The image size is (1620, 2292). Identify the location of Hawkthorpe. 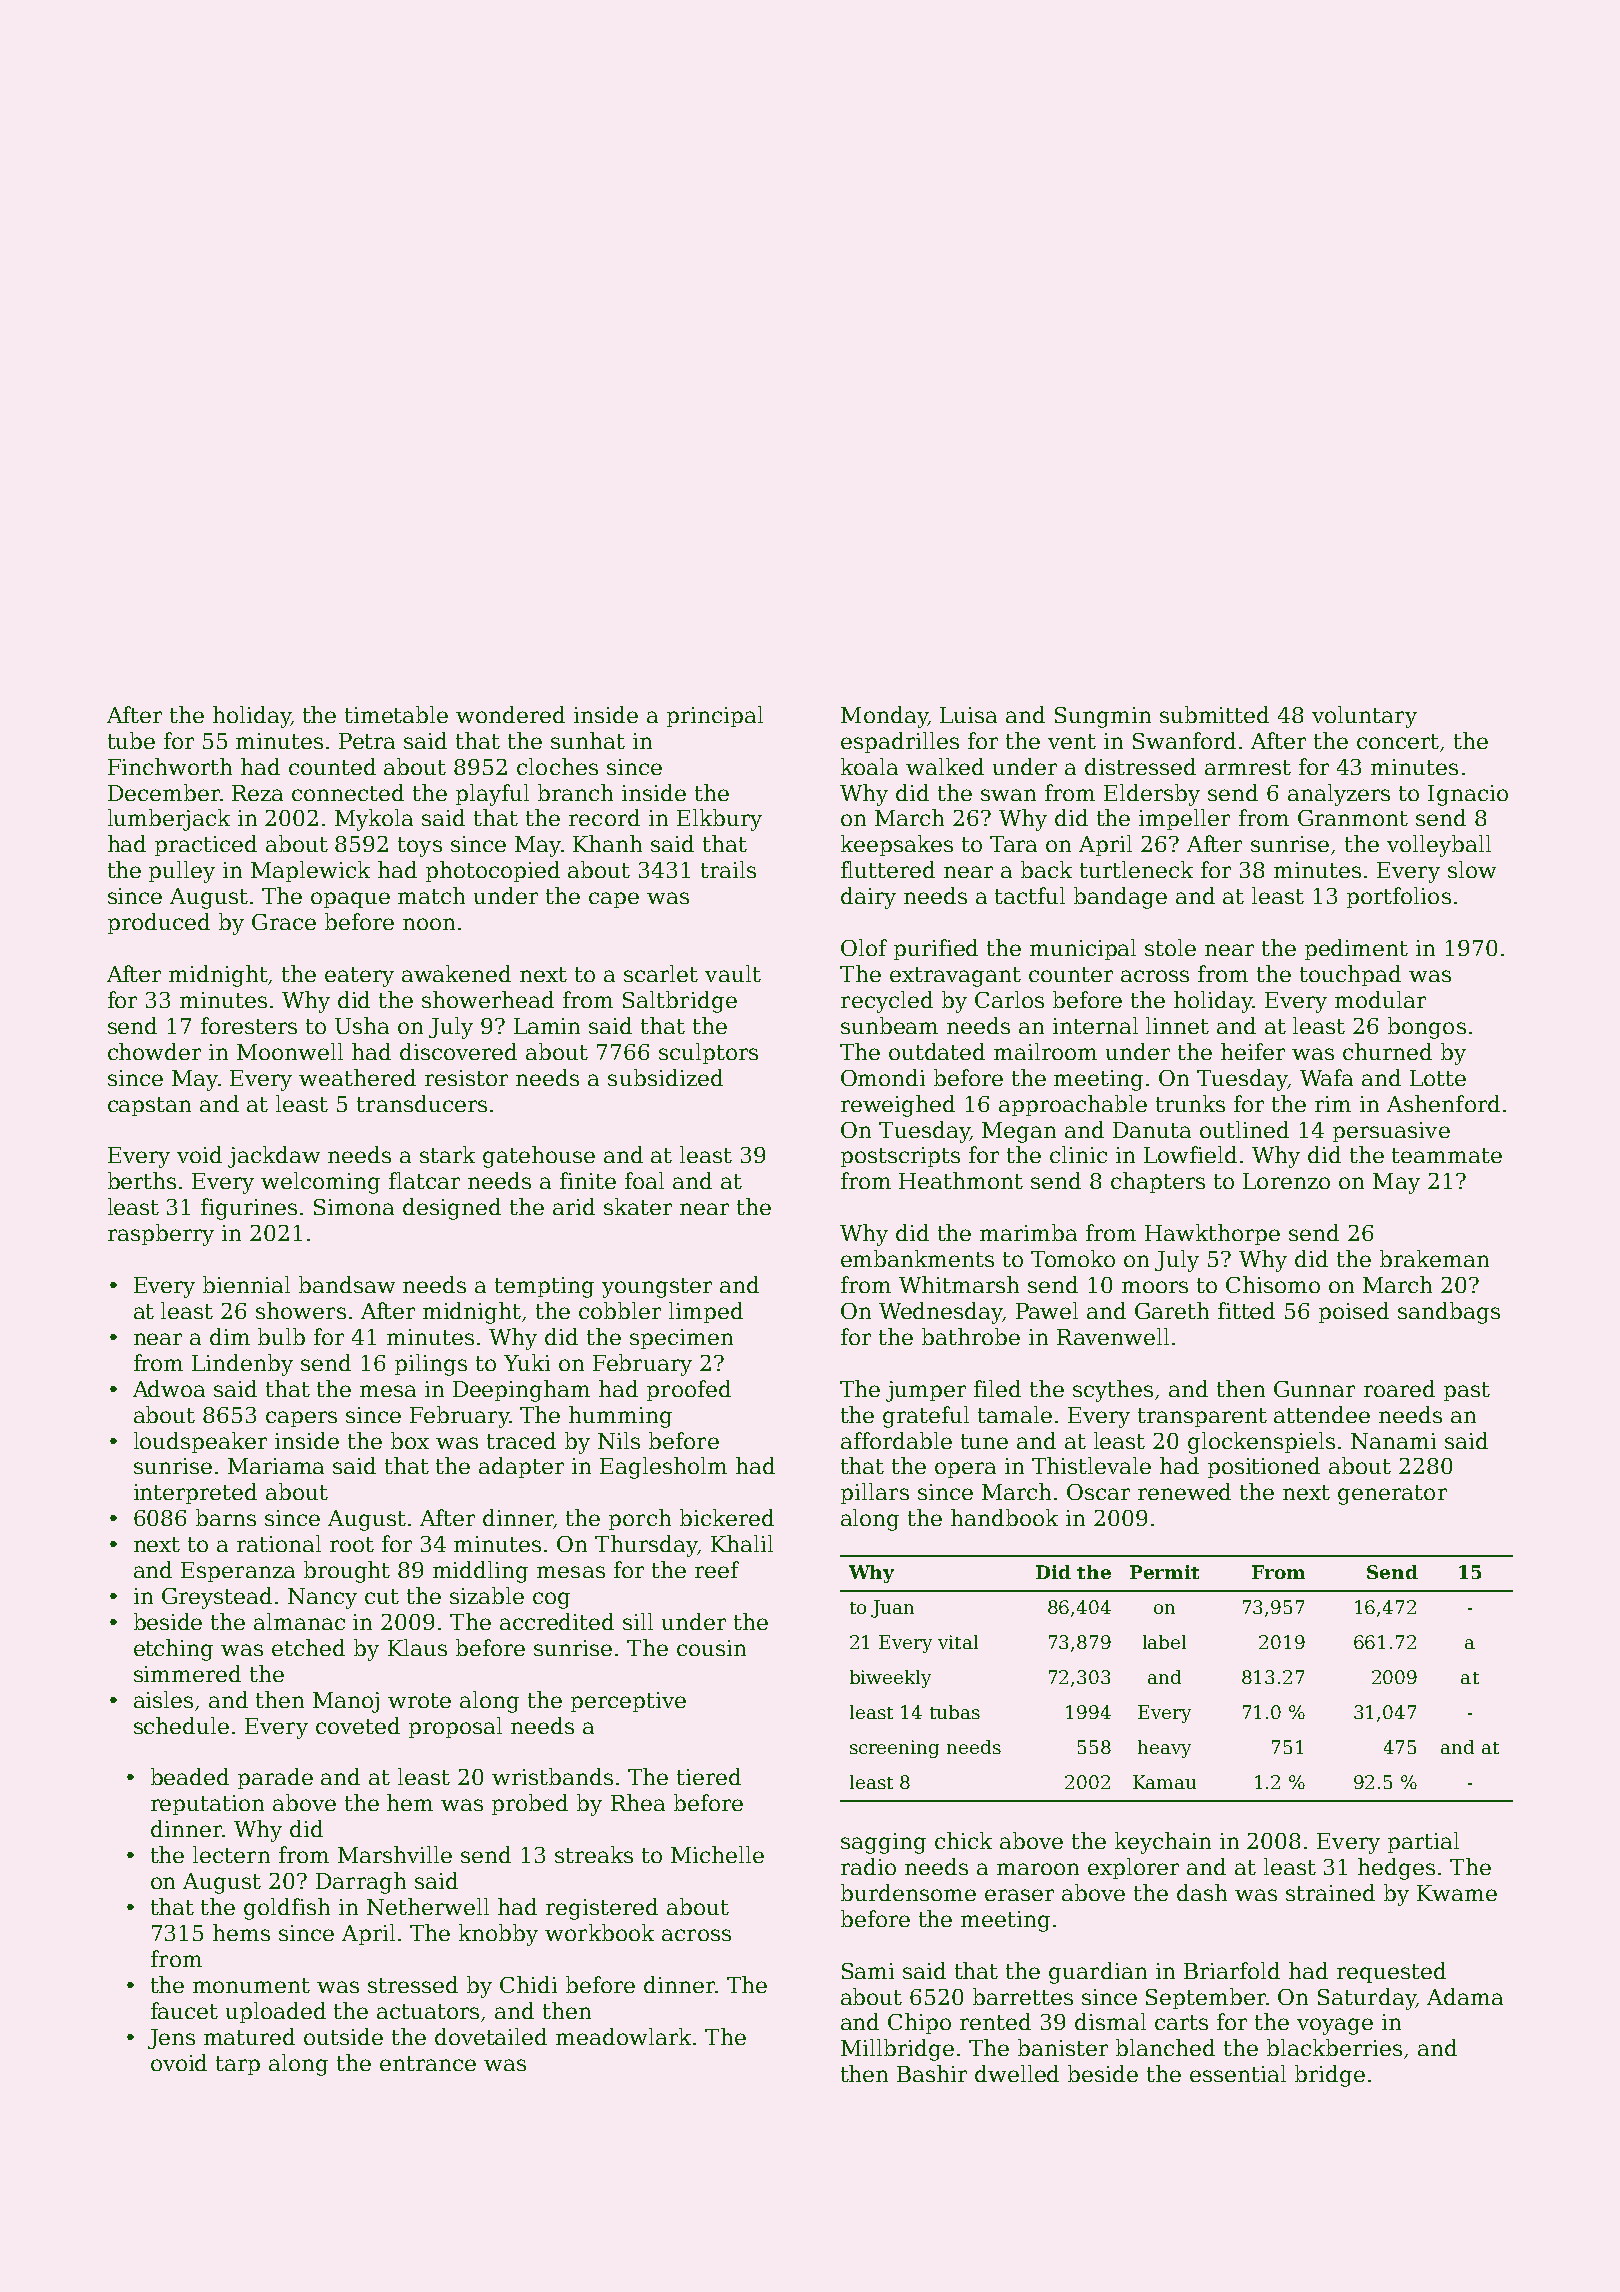
(1212, 1234).
